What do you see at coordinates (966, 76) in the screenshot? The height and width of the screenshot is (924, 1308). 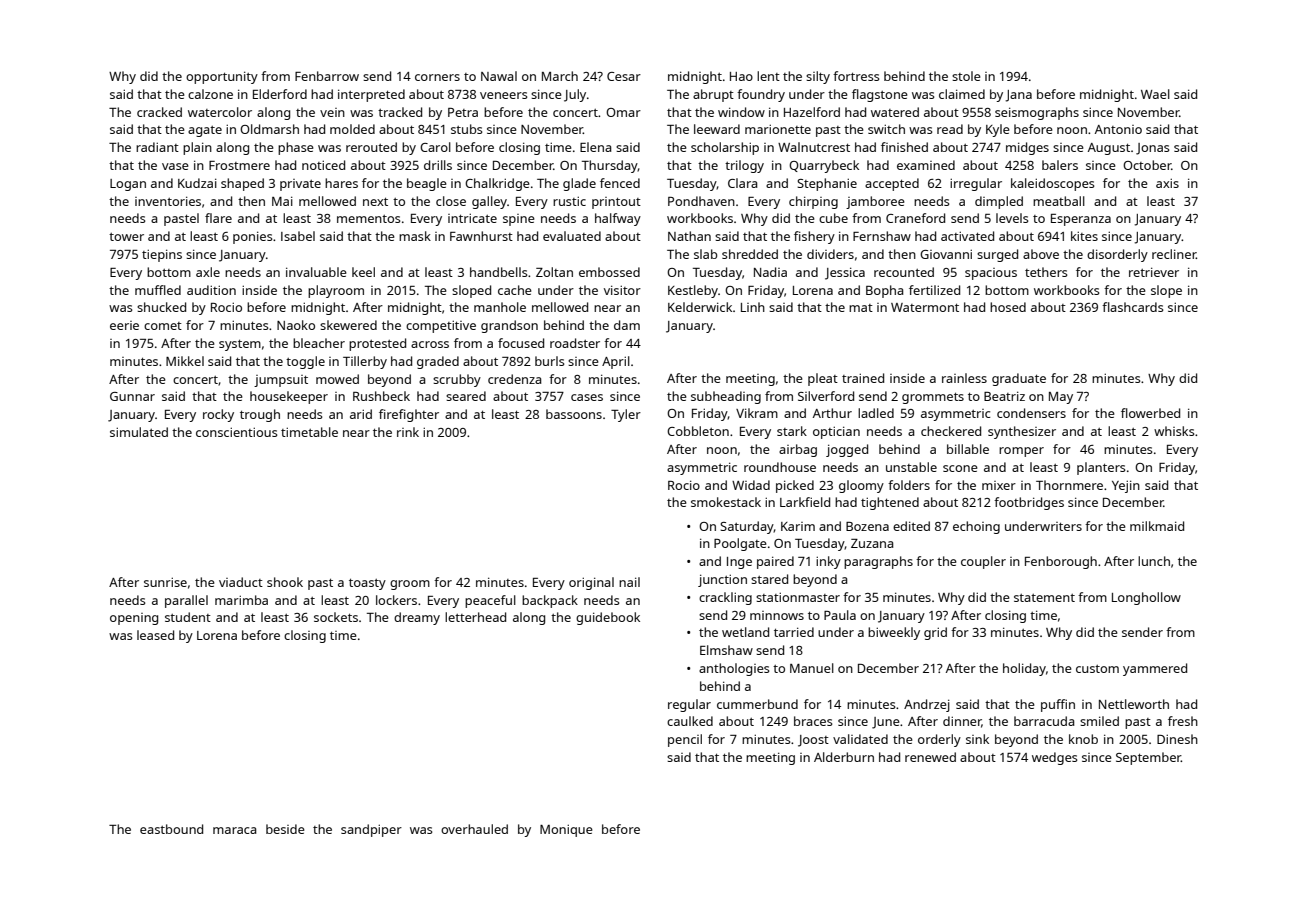 I see `stole` at bounding box center [966, 76].
